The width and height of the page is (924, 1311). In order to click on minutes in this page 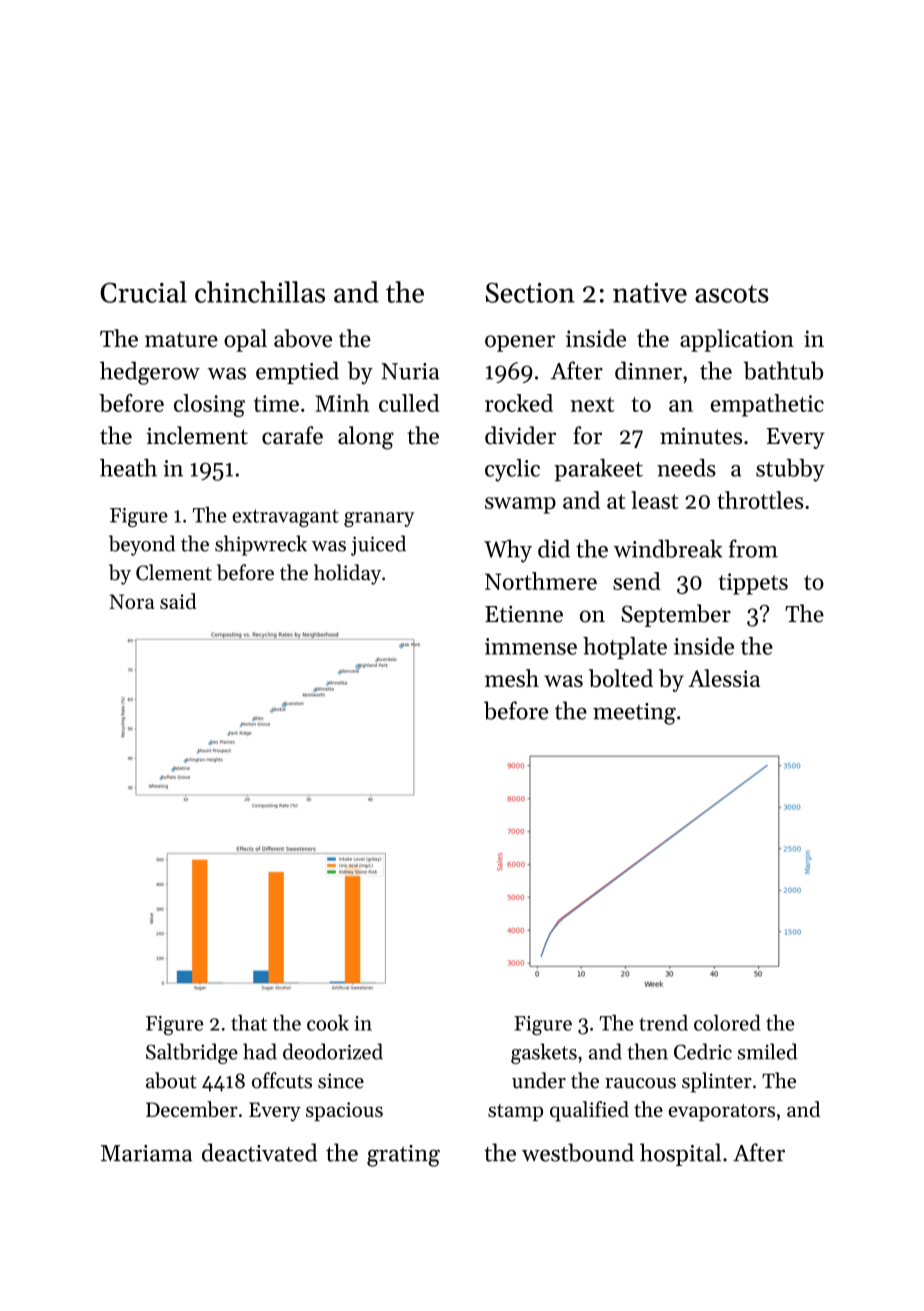, I will do `click(701, 436)`.
